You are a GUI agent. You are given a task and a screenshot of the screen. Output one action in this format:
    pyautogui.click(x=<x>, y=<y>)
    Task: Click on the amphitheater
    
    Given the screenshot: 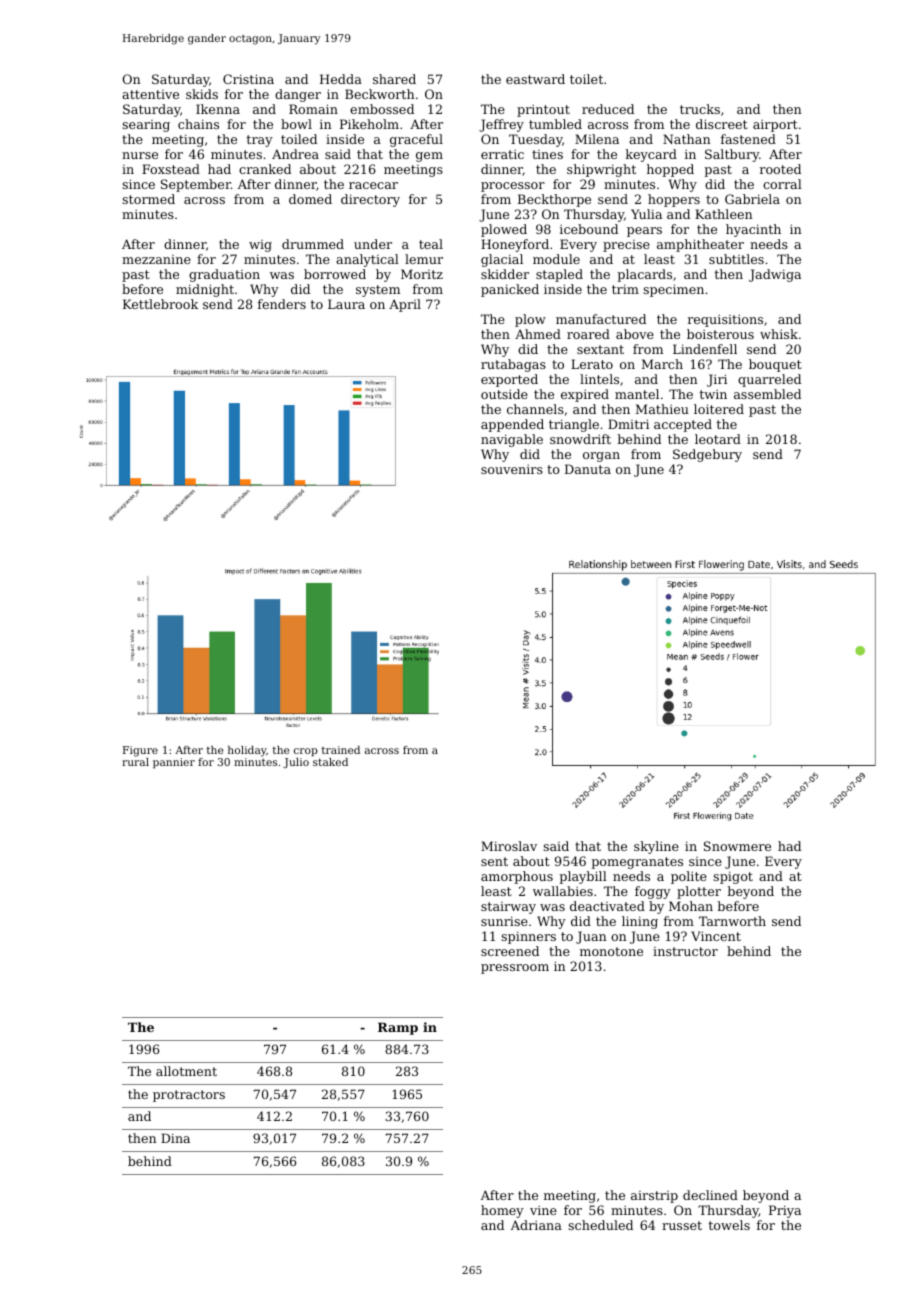 What is the action you would take?
    pyautogui.click(x=700, y=245)
